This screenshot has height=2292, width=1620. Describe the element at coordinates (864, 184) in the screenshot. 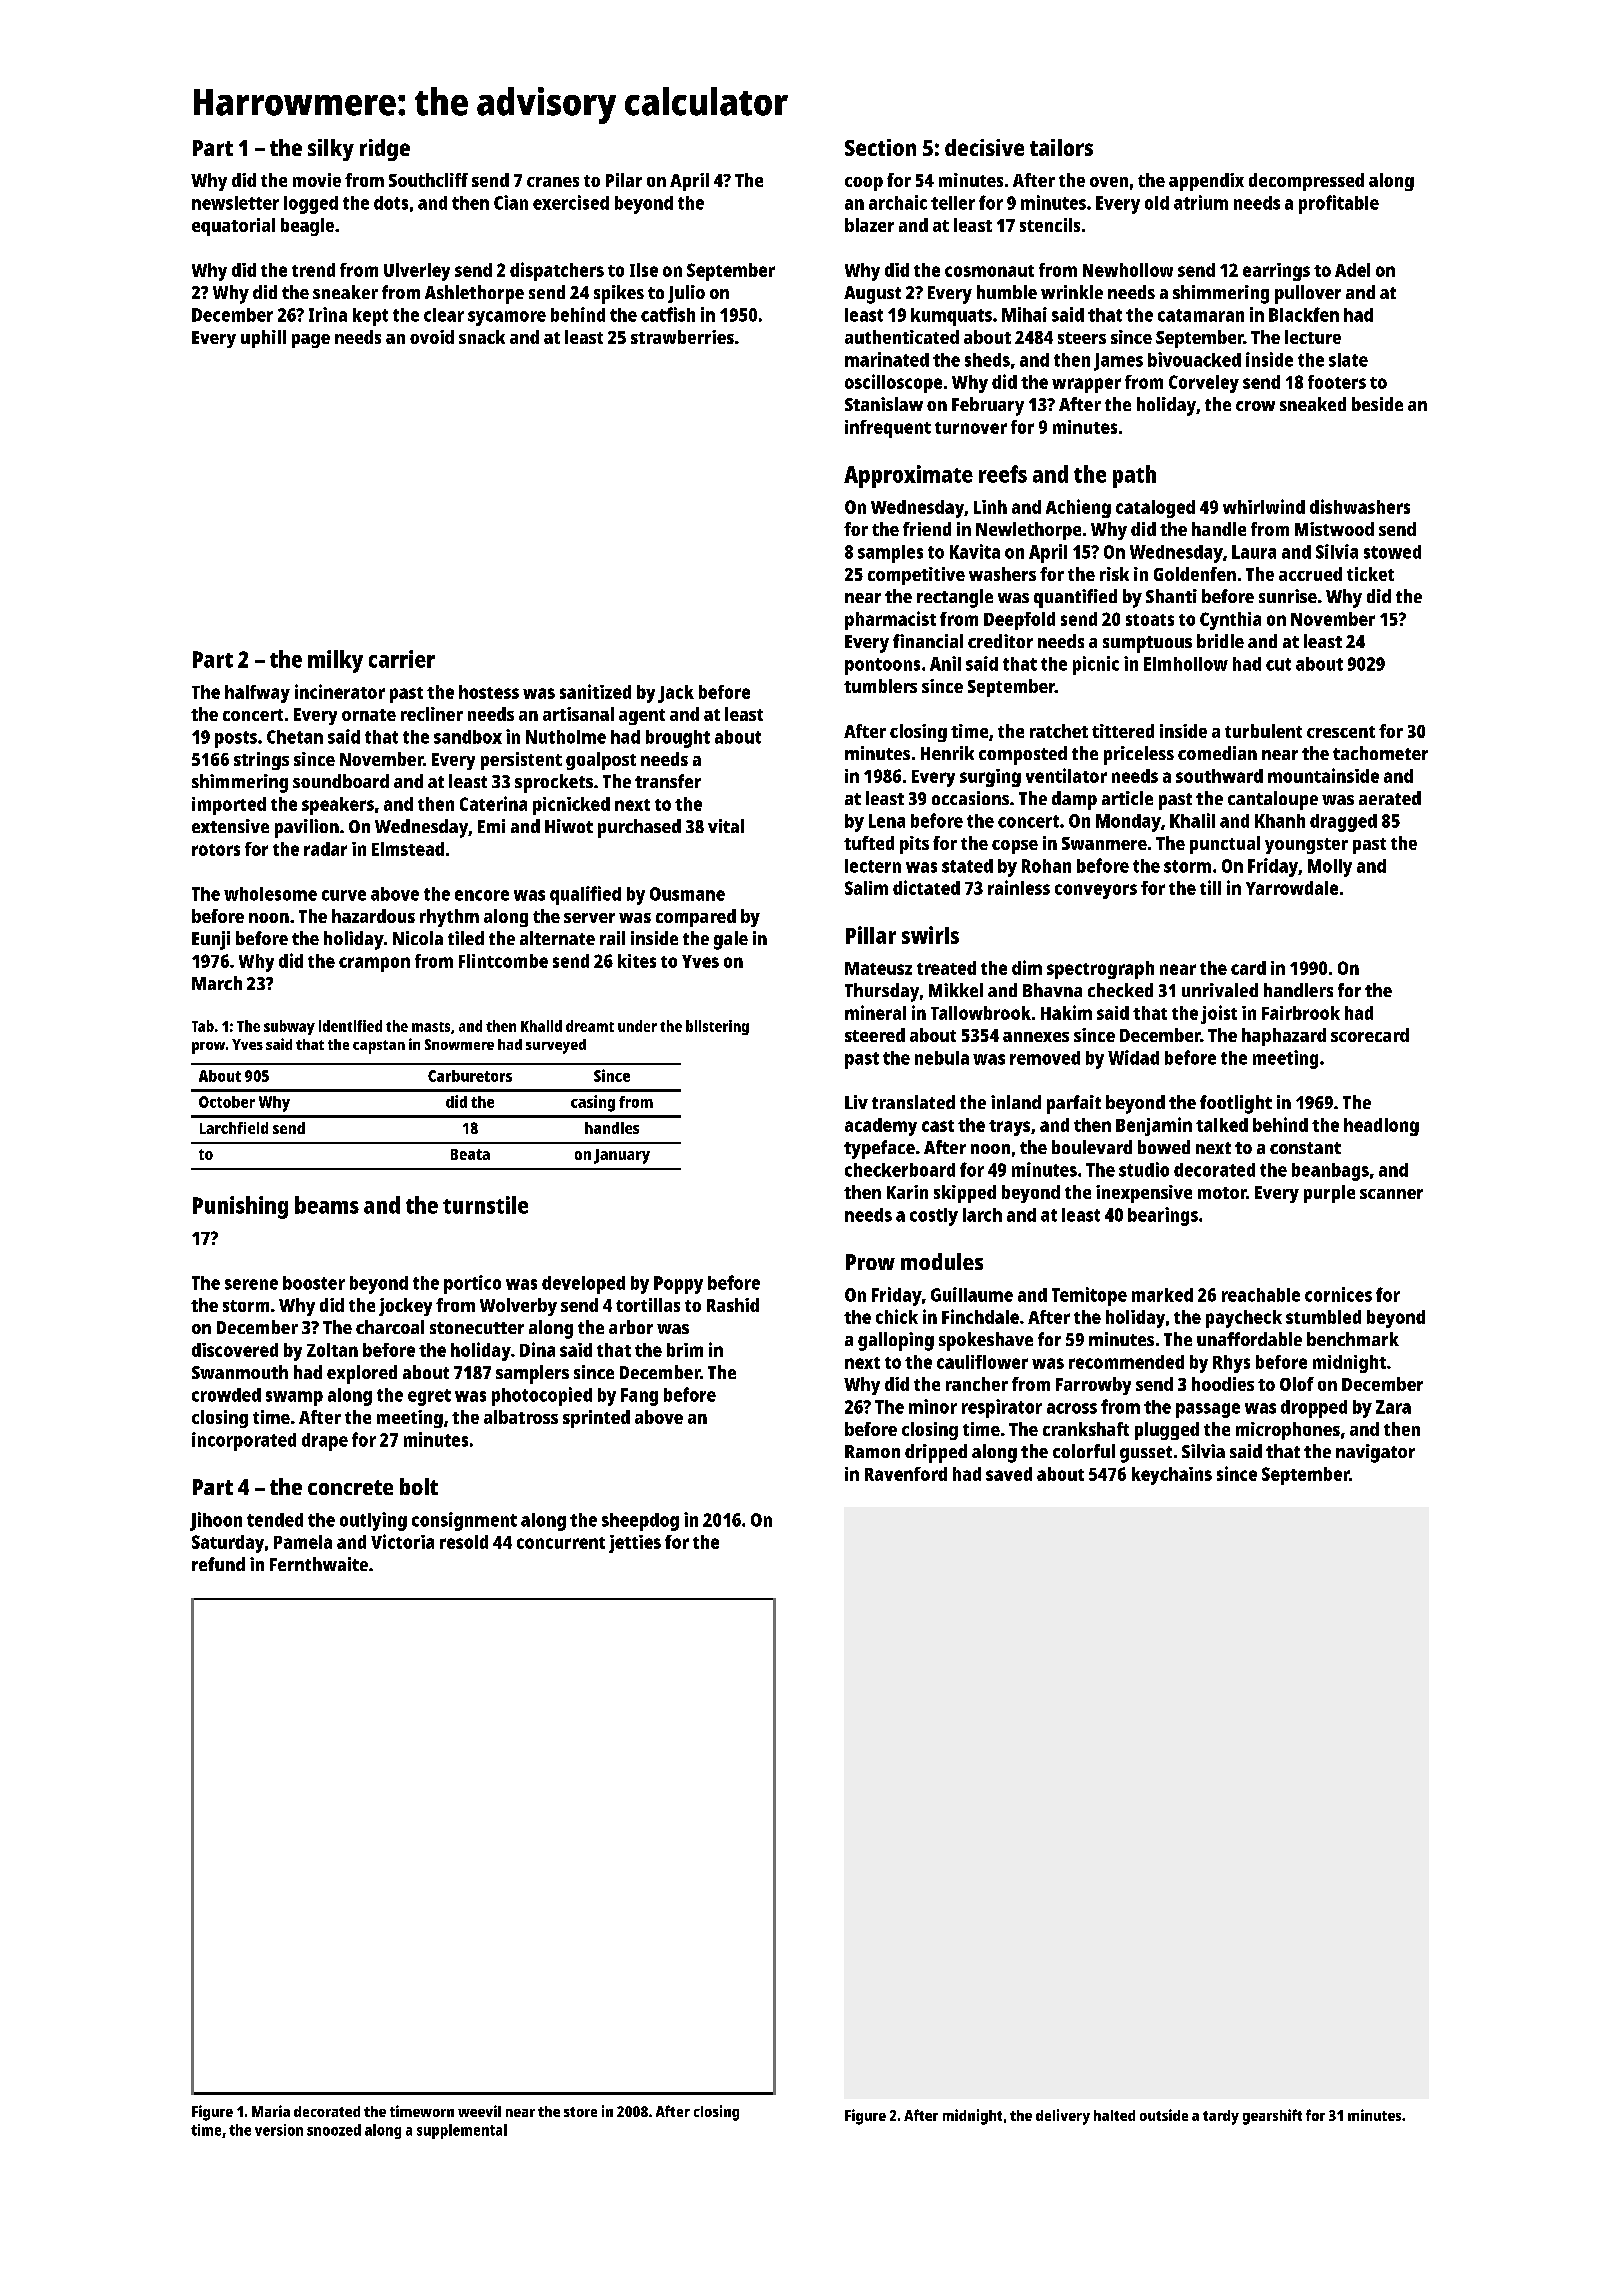

I see `coop` at that location.
